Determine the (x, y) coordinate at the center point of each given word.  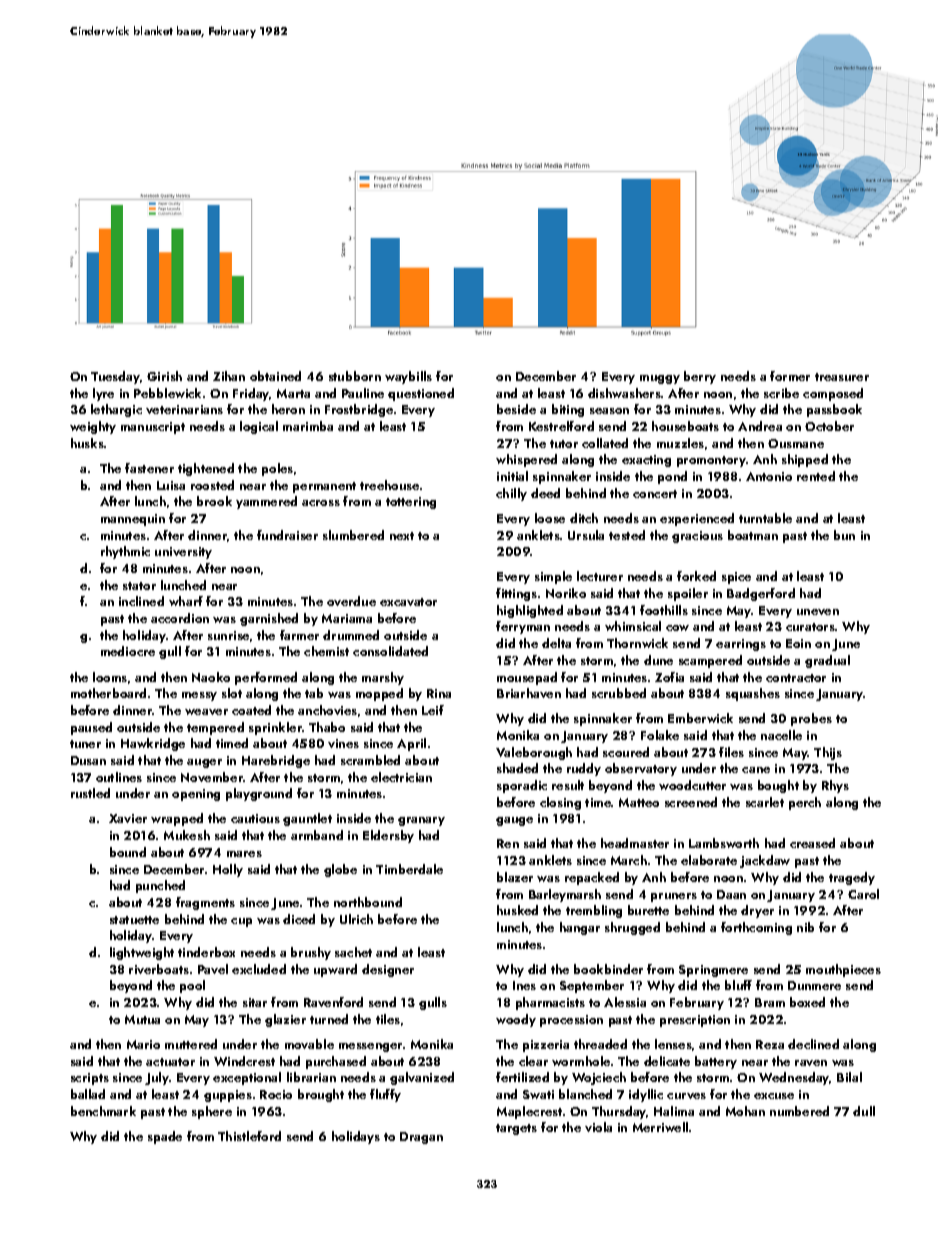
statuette (134, 920)
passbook (834, 410)
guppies (228, 1096)
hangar (580, 928)
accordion (180, 618)
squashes (753, 694)
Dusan (88, 760)
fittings (516, 594)
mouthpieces (843, 970)
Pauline (363, 393)
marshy (383, 678)
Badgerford (761, 594)
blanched (585, 1094)
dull (864, 1111)
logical (259, 427)
